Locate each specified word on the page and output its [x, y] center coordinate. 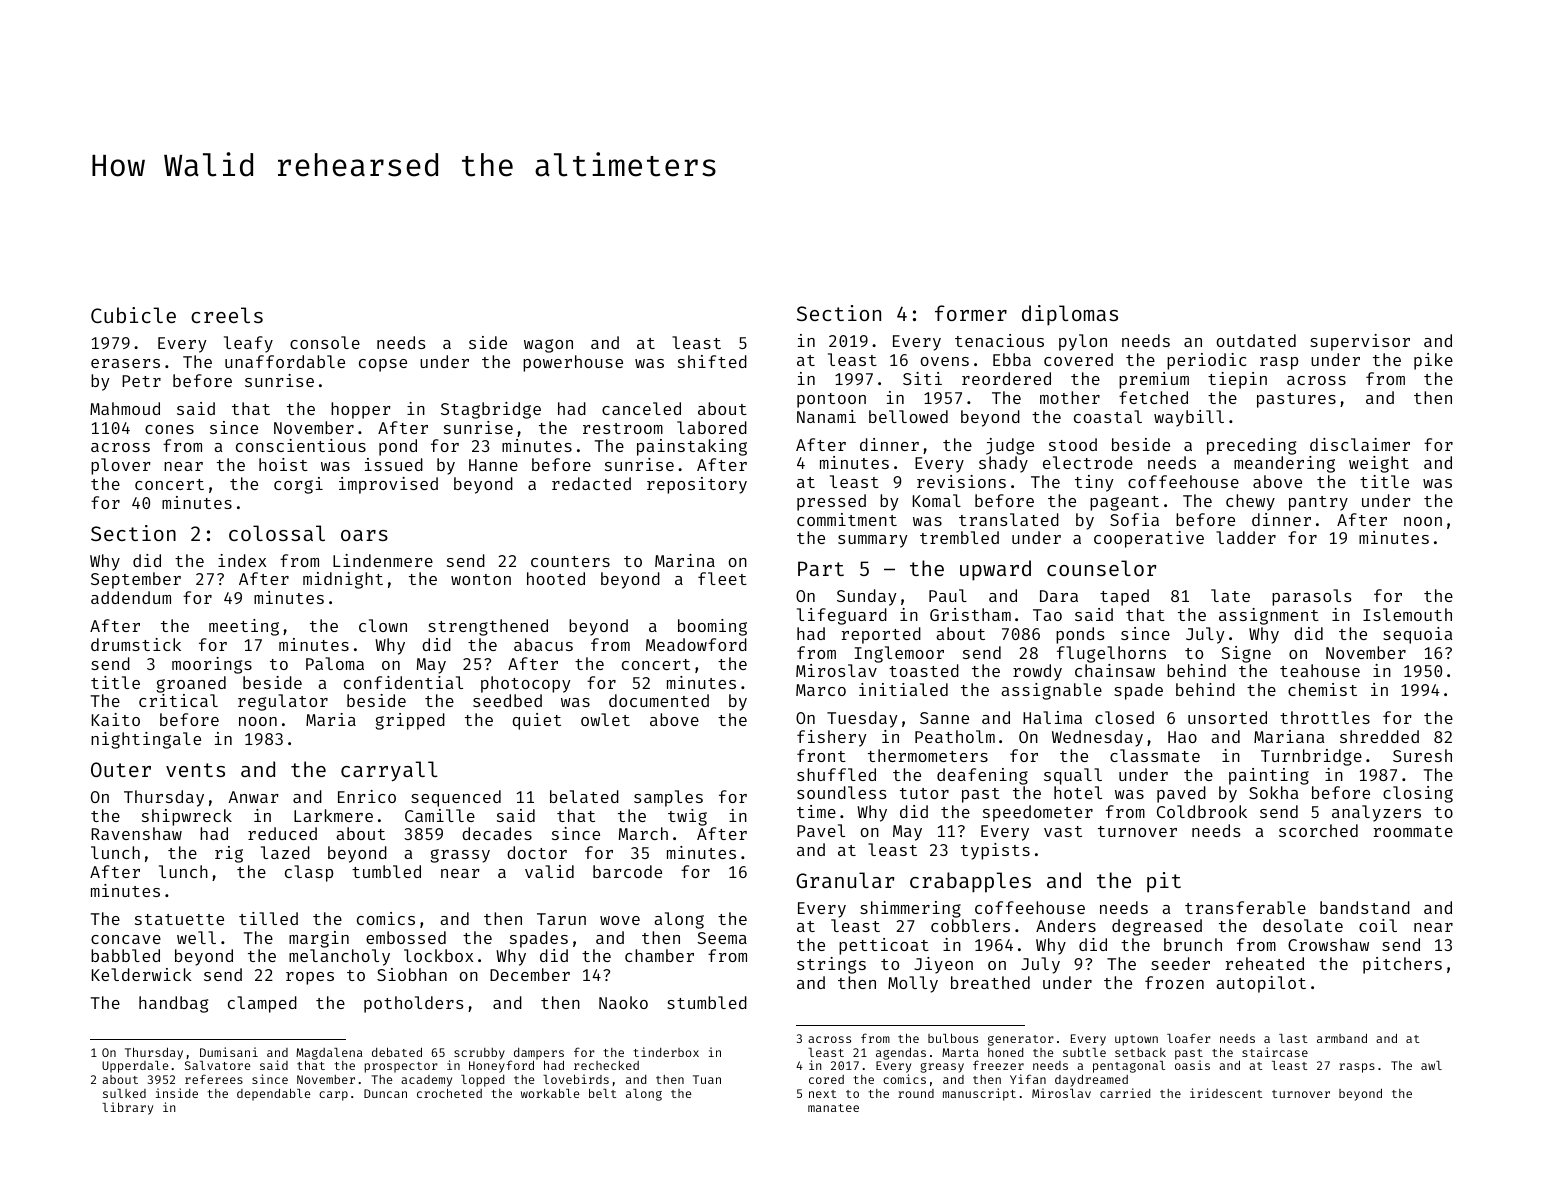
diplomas [1070, 315]
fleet [722, 578]
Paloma [335, 663]
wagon [548, 346]
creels [227, 315]
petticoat [884, 946]
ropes [310, 978]
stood [1073, 444]
